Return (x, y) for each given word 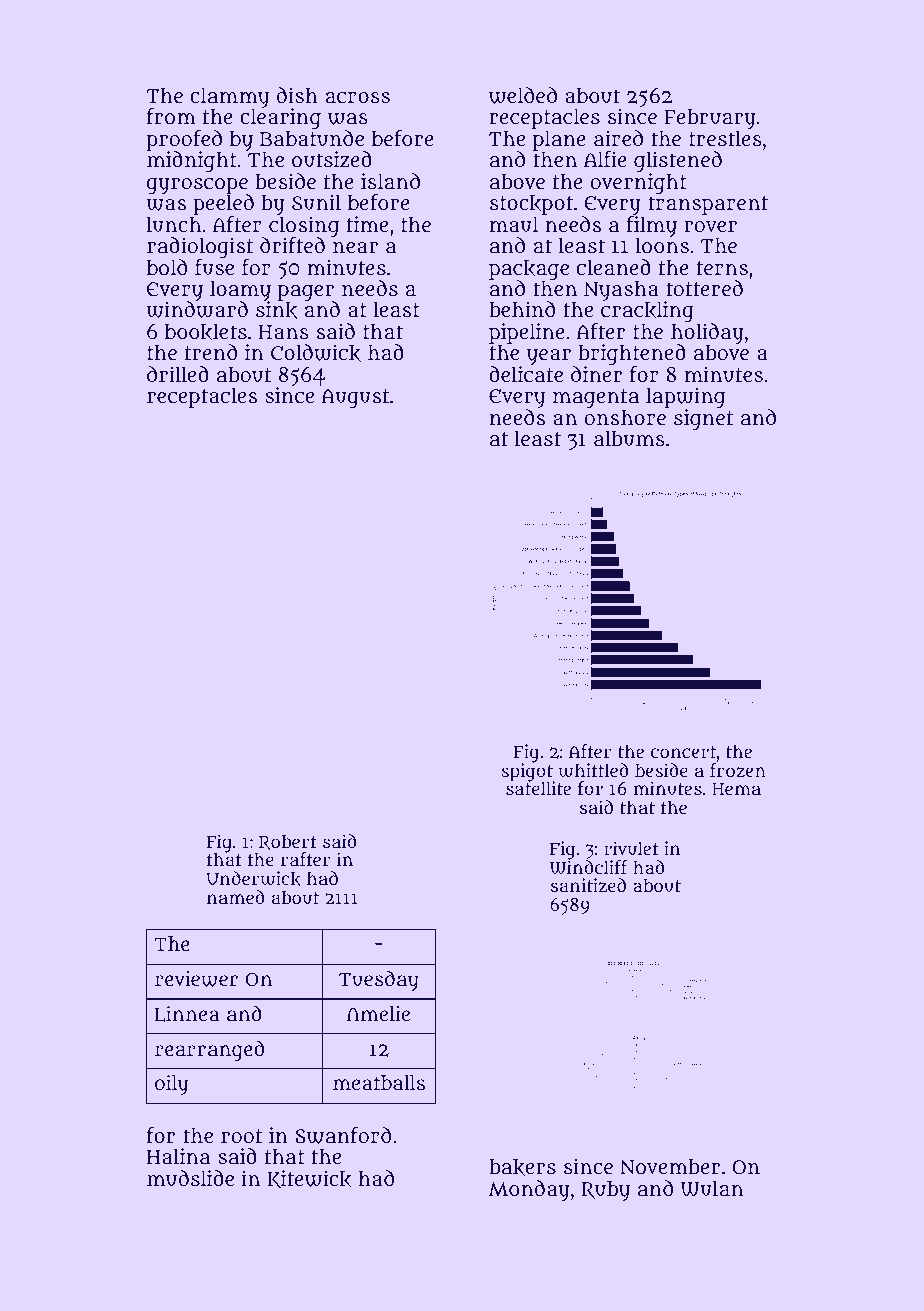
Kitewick (309, 1179)
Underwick (253, 879)
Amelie (378, 1013)
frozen (738, 770)
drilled (178, 374)
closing (304, 226)
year (549, 357)
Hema (736, 789)
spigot (527, 772)
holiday (707, 334)
